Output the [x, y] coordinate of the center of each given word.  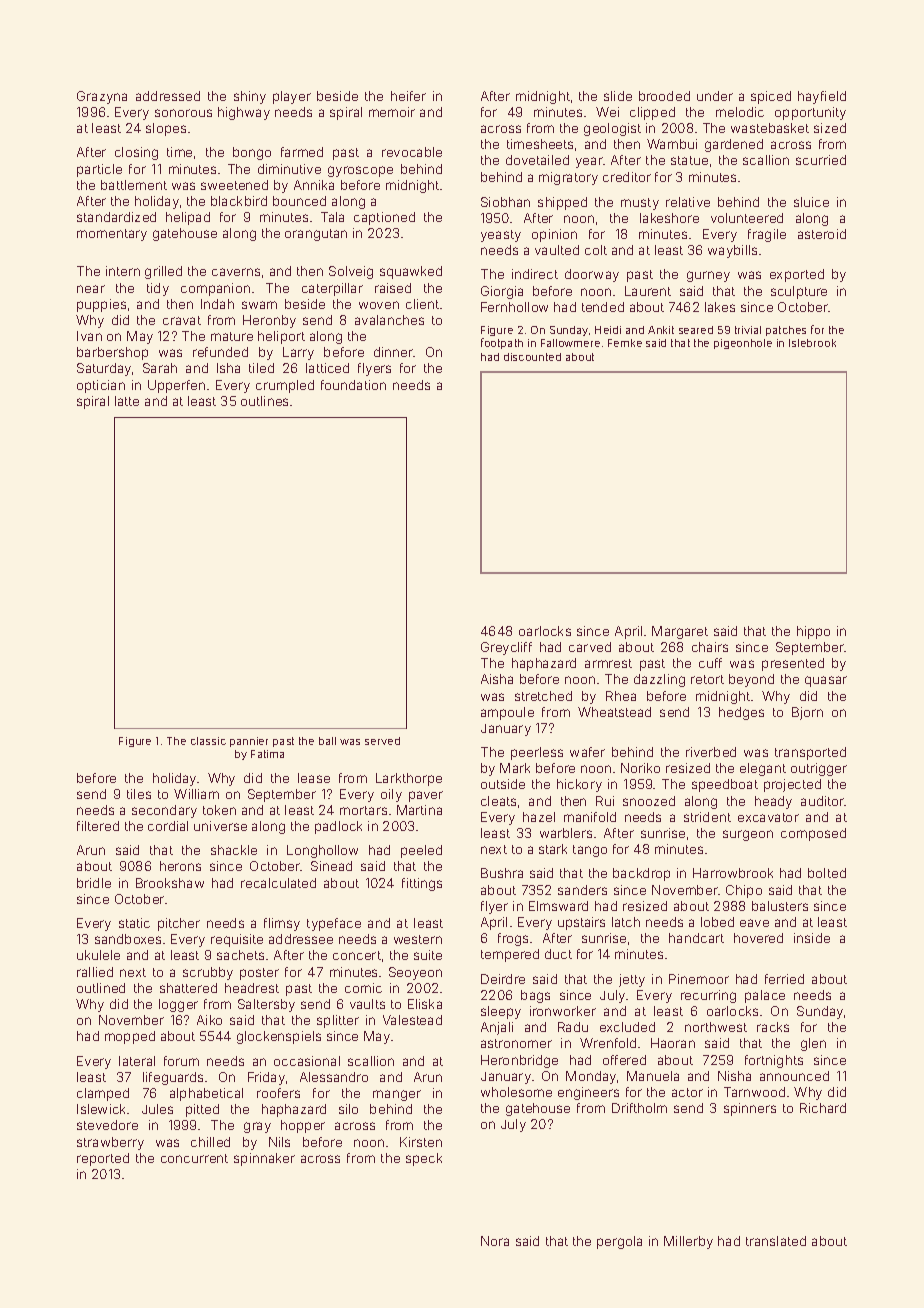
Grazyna [102, 97]
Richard [823, 1108]
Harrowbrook [733, 873]
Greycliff [506, 648]
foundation [353, 385]
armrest [608, 663]
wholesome [516, 1092]
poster [259, 974]
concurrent [194, 1158]
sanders [582, 890]
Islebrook [812, 343]
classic [208, 741]
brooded [664, 96]
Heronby [269, 321]
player [292, 97]
